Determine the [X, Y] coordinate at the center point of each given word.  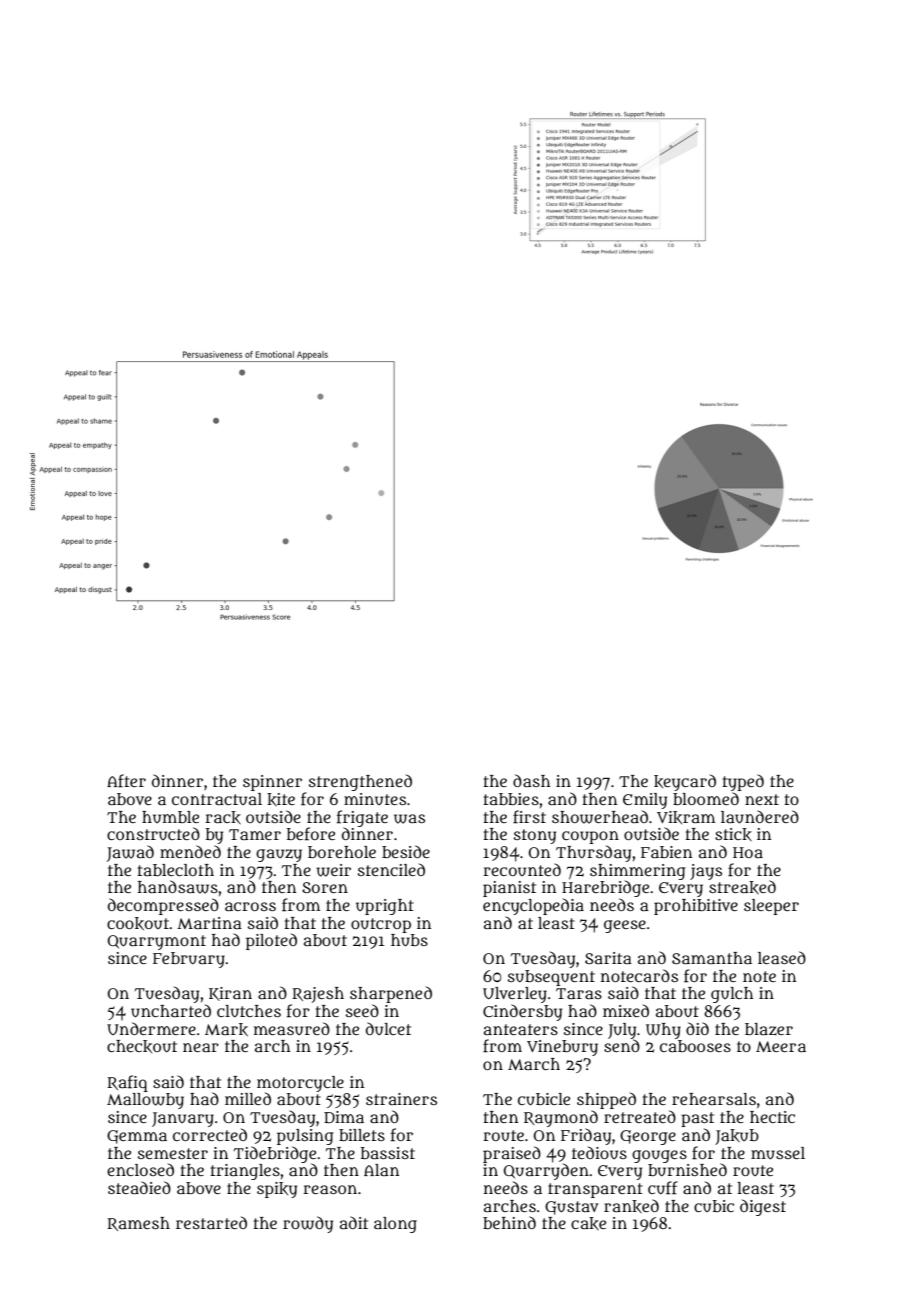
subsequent [551, 978]
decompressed [163, 906]
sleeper [771, 907]
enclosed [140, 1169]
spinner [272, 783]
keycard [685, 782]
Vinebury [562, 1048]
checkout [142, 1046]
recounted [522, 869]
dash [531, 780]
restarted [211, 1222]
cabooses [695, 1046]
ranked [631, 1206]
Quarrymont [157, 942]
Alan [381, 1170]
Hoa [748, 852]
